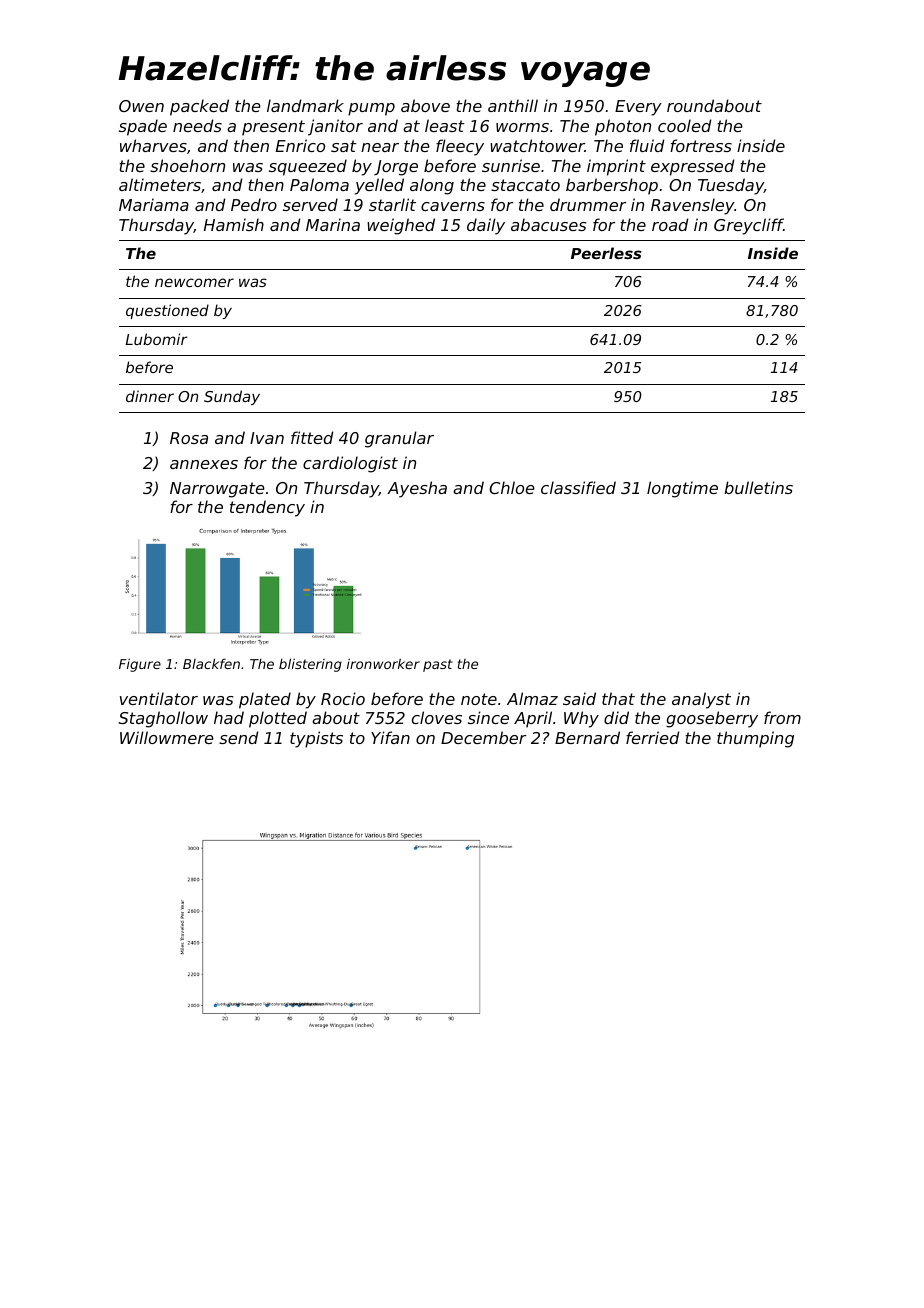 Image resolution: width=924 pixels, height=1308 pixels. I want to click on Bernard, so click(587, 737).
